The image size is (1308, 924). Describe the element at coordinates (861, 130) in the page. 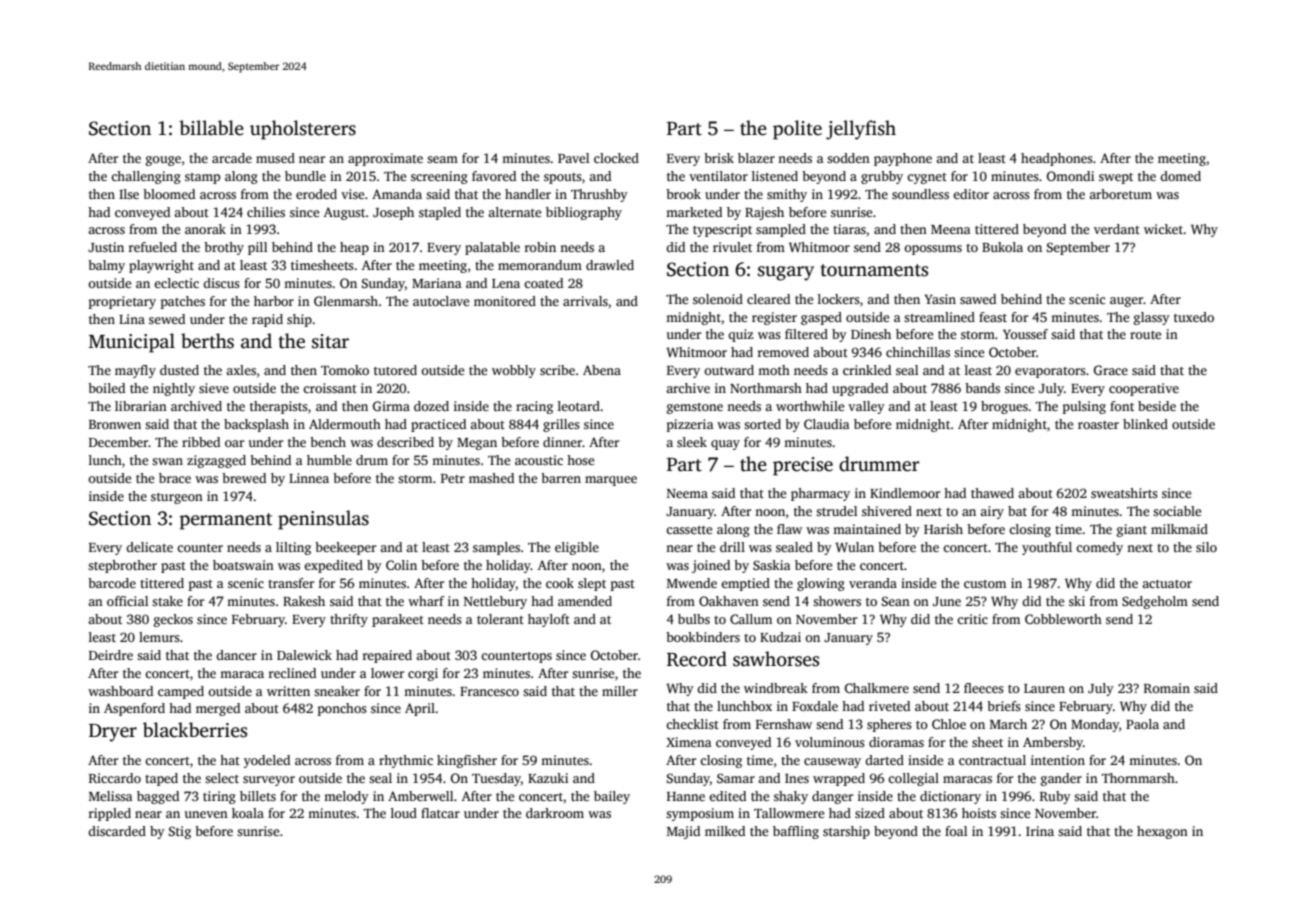

I see `jellyfish` at that location.
